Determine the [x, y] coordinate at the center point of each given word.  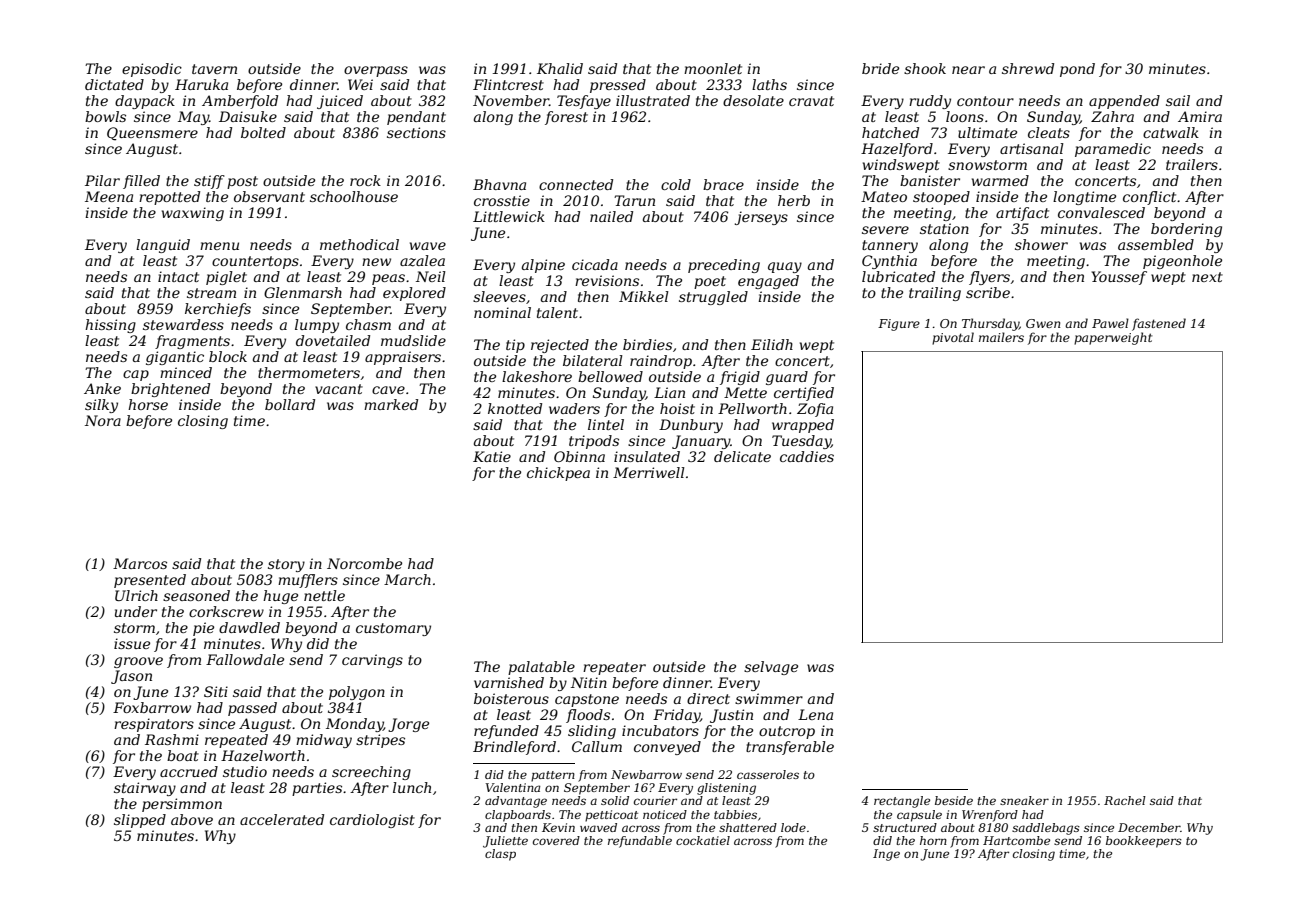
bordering [1186, 230]
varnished [509, 682]
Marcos [140, 563]
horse [148, 404]
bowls [105, 116]
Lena [815, 714]
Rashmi [172, 739]
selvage [771, 668]
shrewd [1028, 68]
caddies [807, 456]
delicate [742, 456]
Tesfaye [584, 102]
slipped [140, 821]
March [407, 579]
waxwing [193, 214]
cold [676, 184]
